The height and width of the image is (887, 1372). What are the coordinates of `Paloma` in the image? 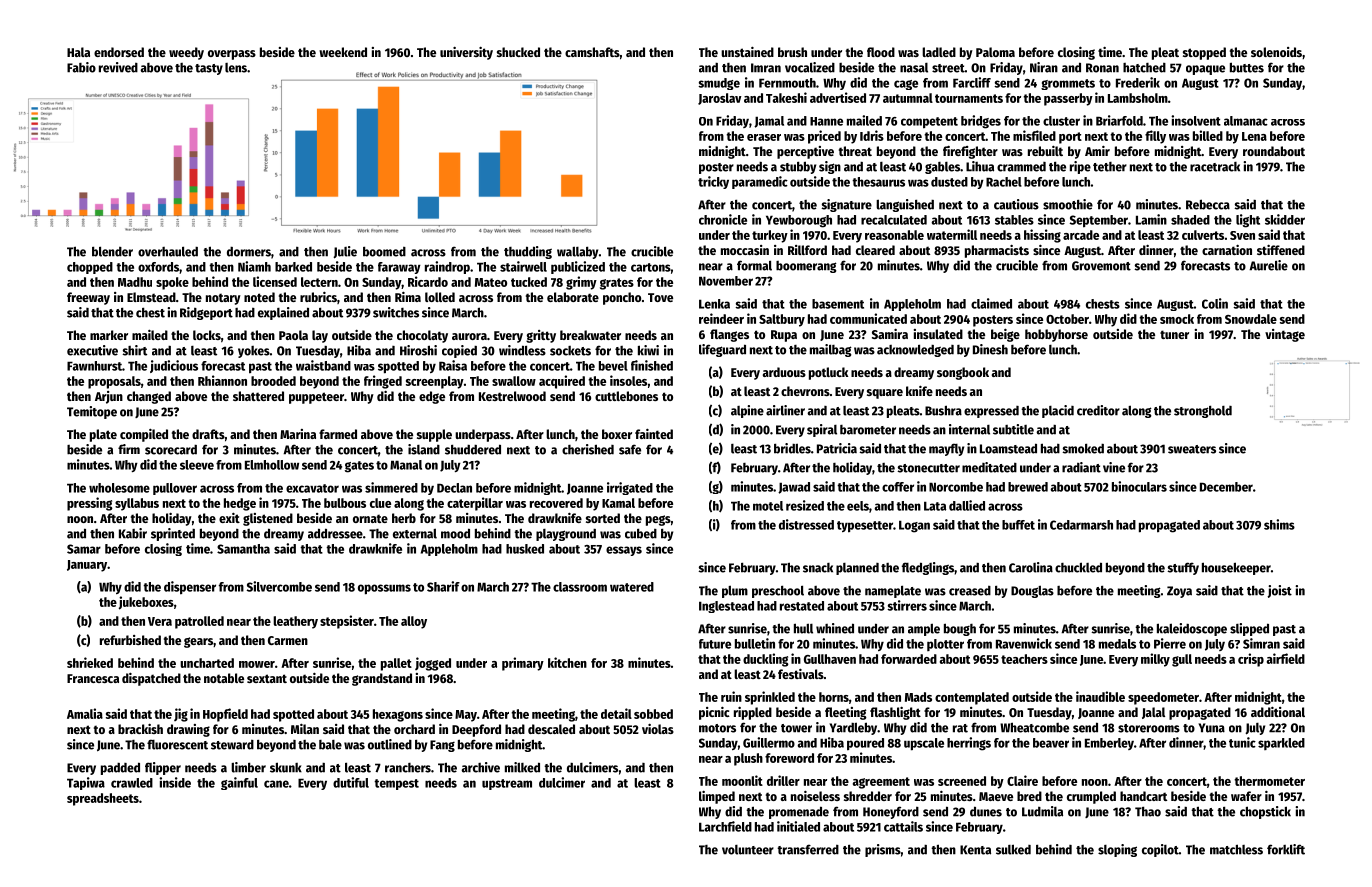 It's located at (995, 52).
